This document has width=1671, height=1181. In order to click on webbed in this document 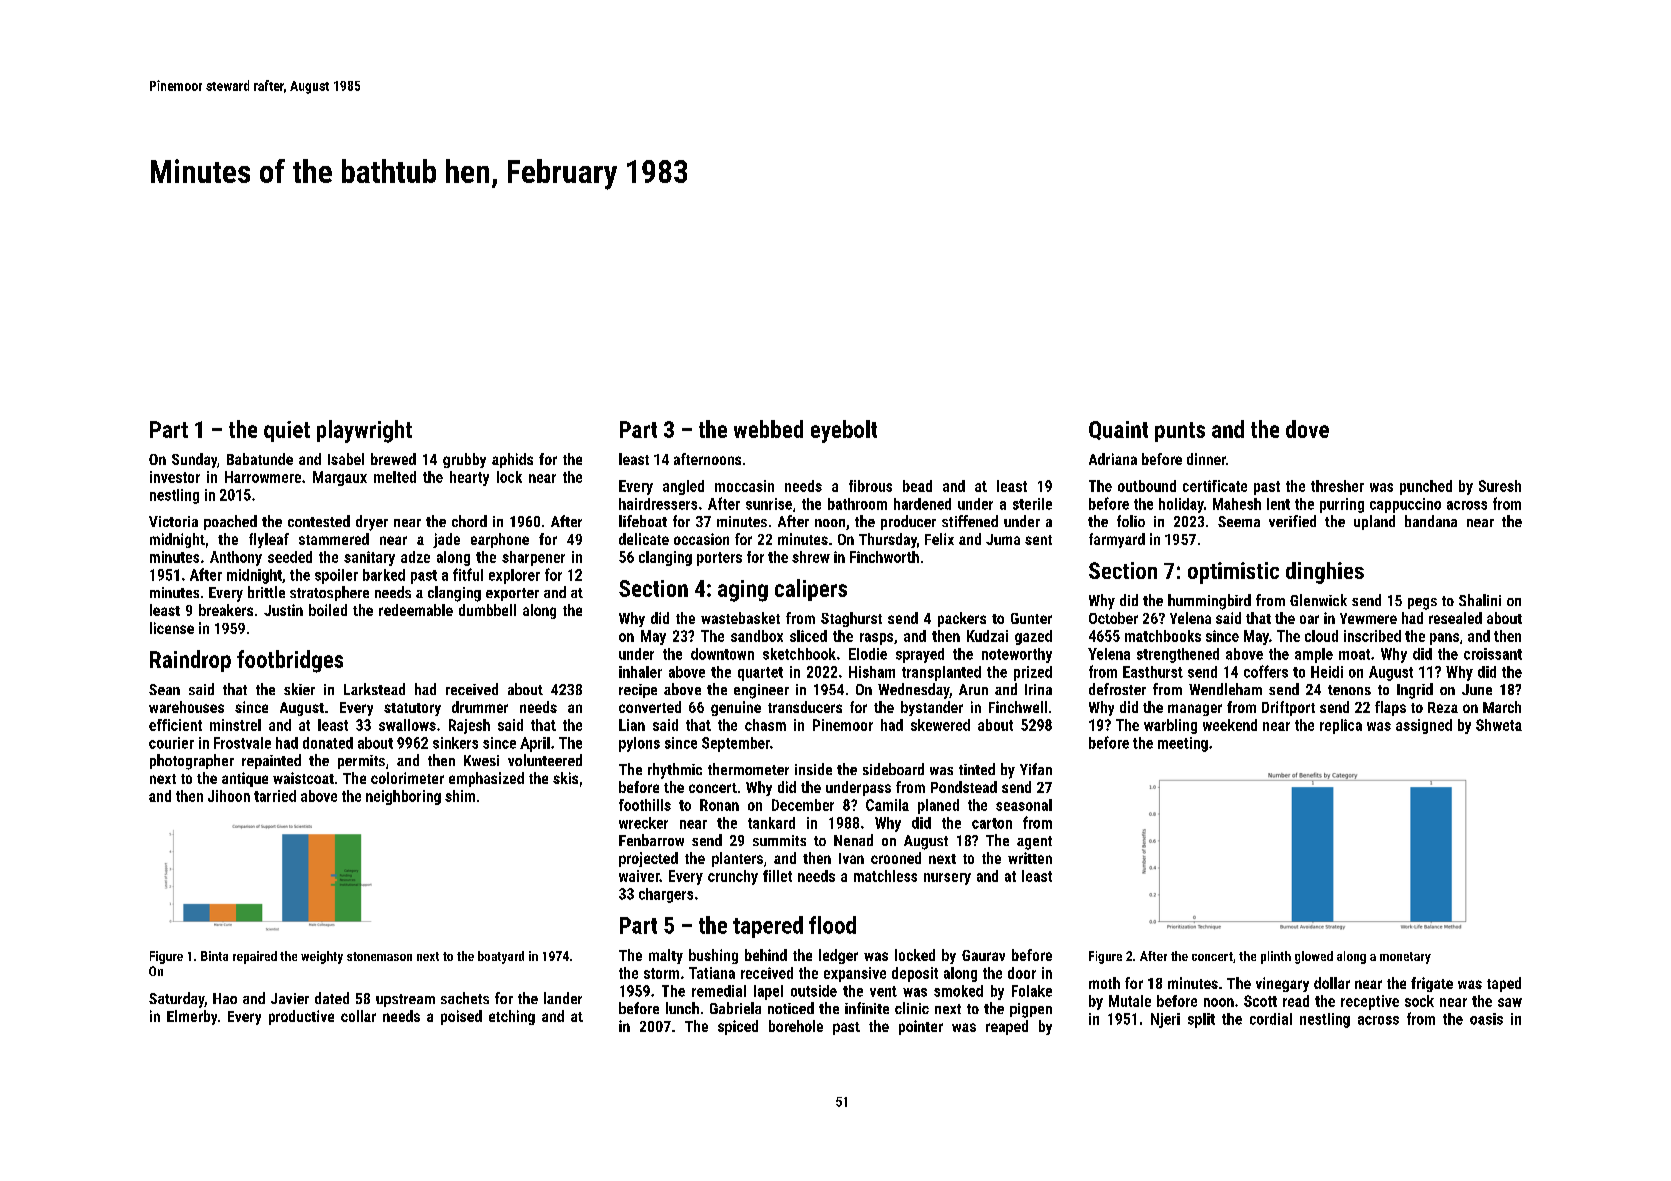, I will do `click(768, 429)`.
